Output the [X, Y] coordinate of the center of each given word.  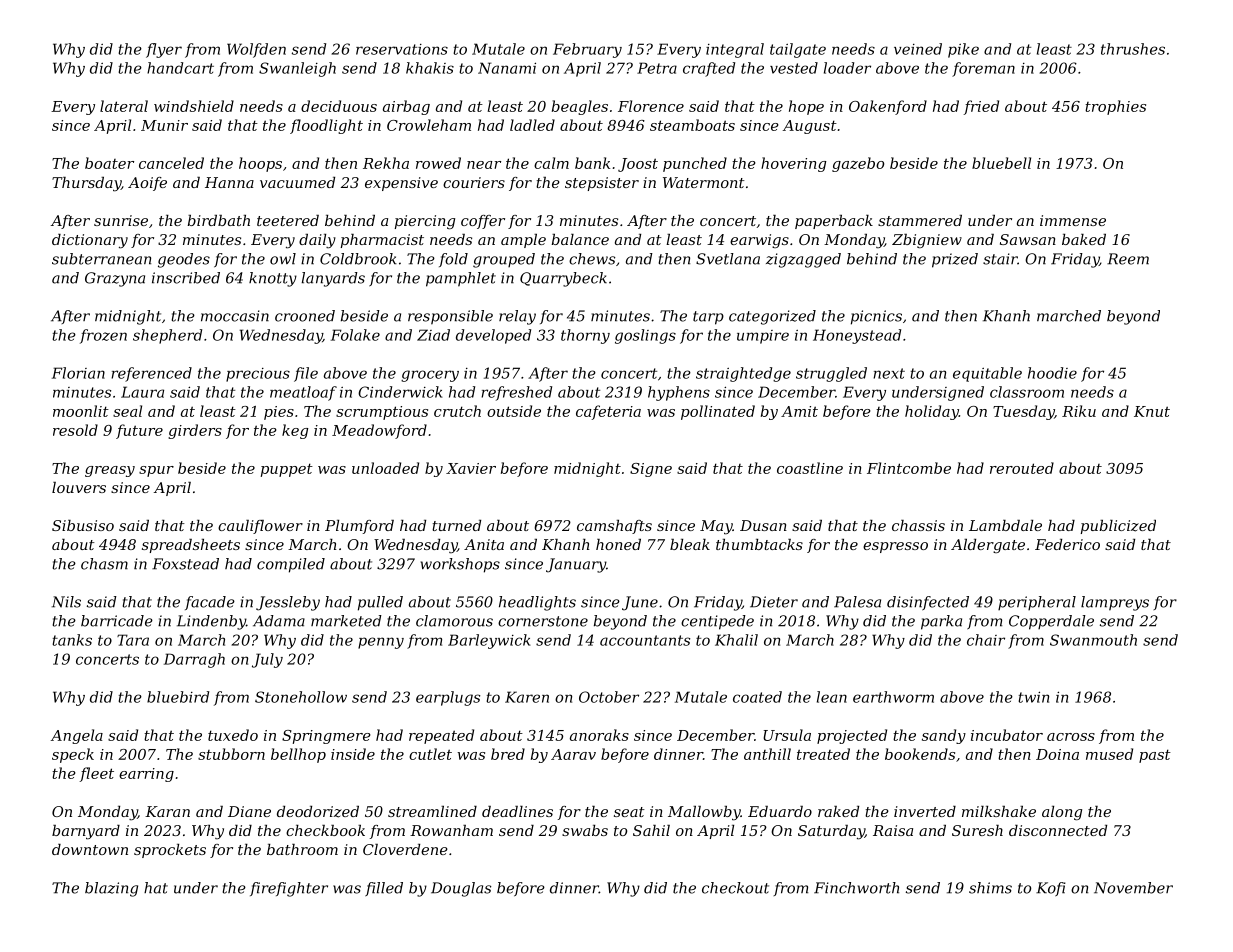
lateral [124, 106]
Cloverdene [405, 849]
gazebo [858, 164]
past [1155, 756]
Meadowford [379, 431]
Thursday [86, 184]
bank [592, 163]
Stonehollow [301, 697]
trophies [1115, 107]
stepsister [602, 184]
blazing [111, 889]
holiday [932, 412]
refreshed [516, 393]
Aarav [573, 754]
